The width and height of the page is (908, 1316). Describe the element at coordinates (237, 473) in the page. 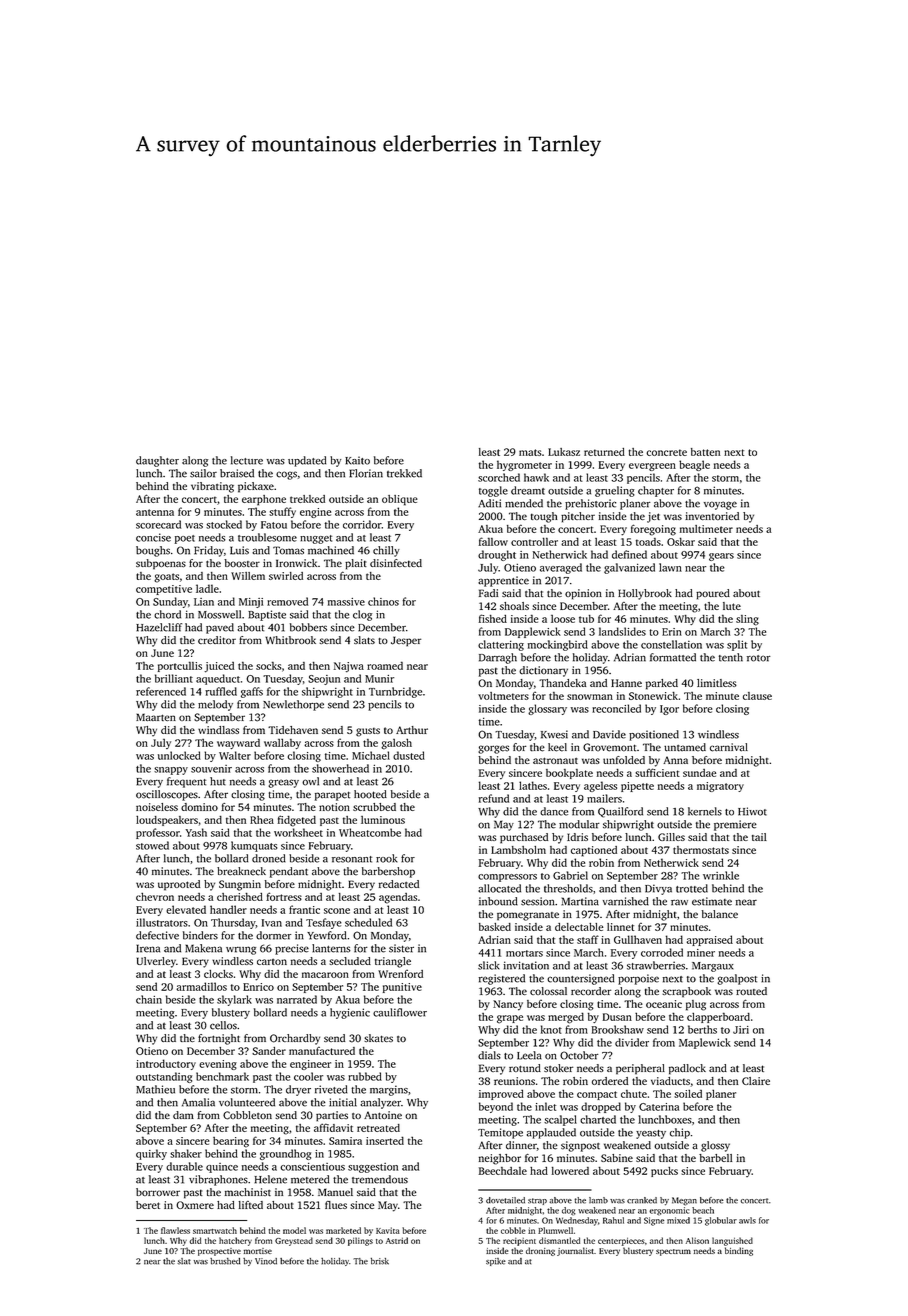

I see `braised` at that location.
